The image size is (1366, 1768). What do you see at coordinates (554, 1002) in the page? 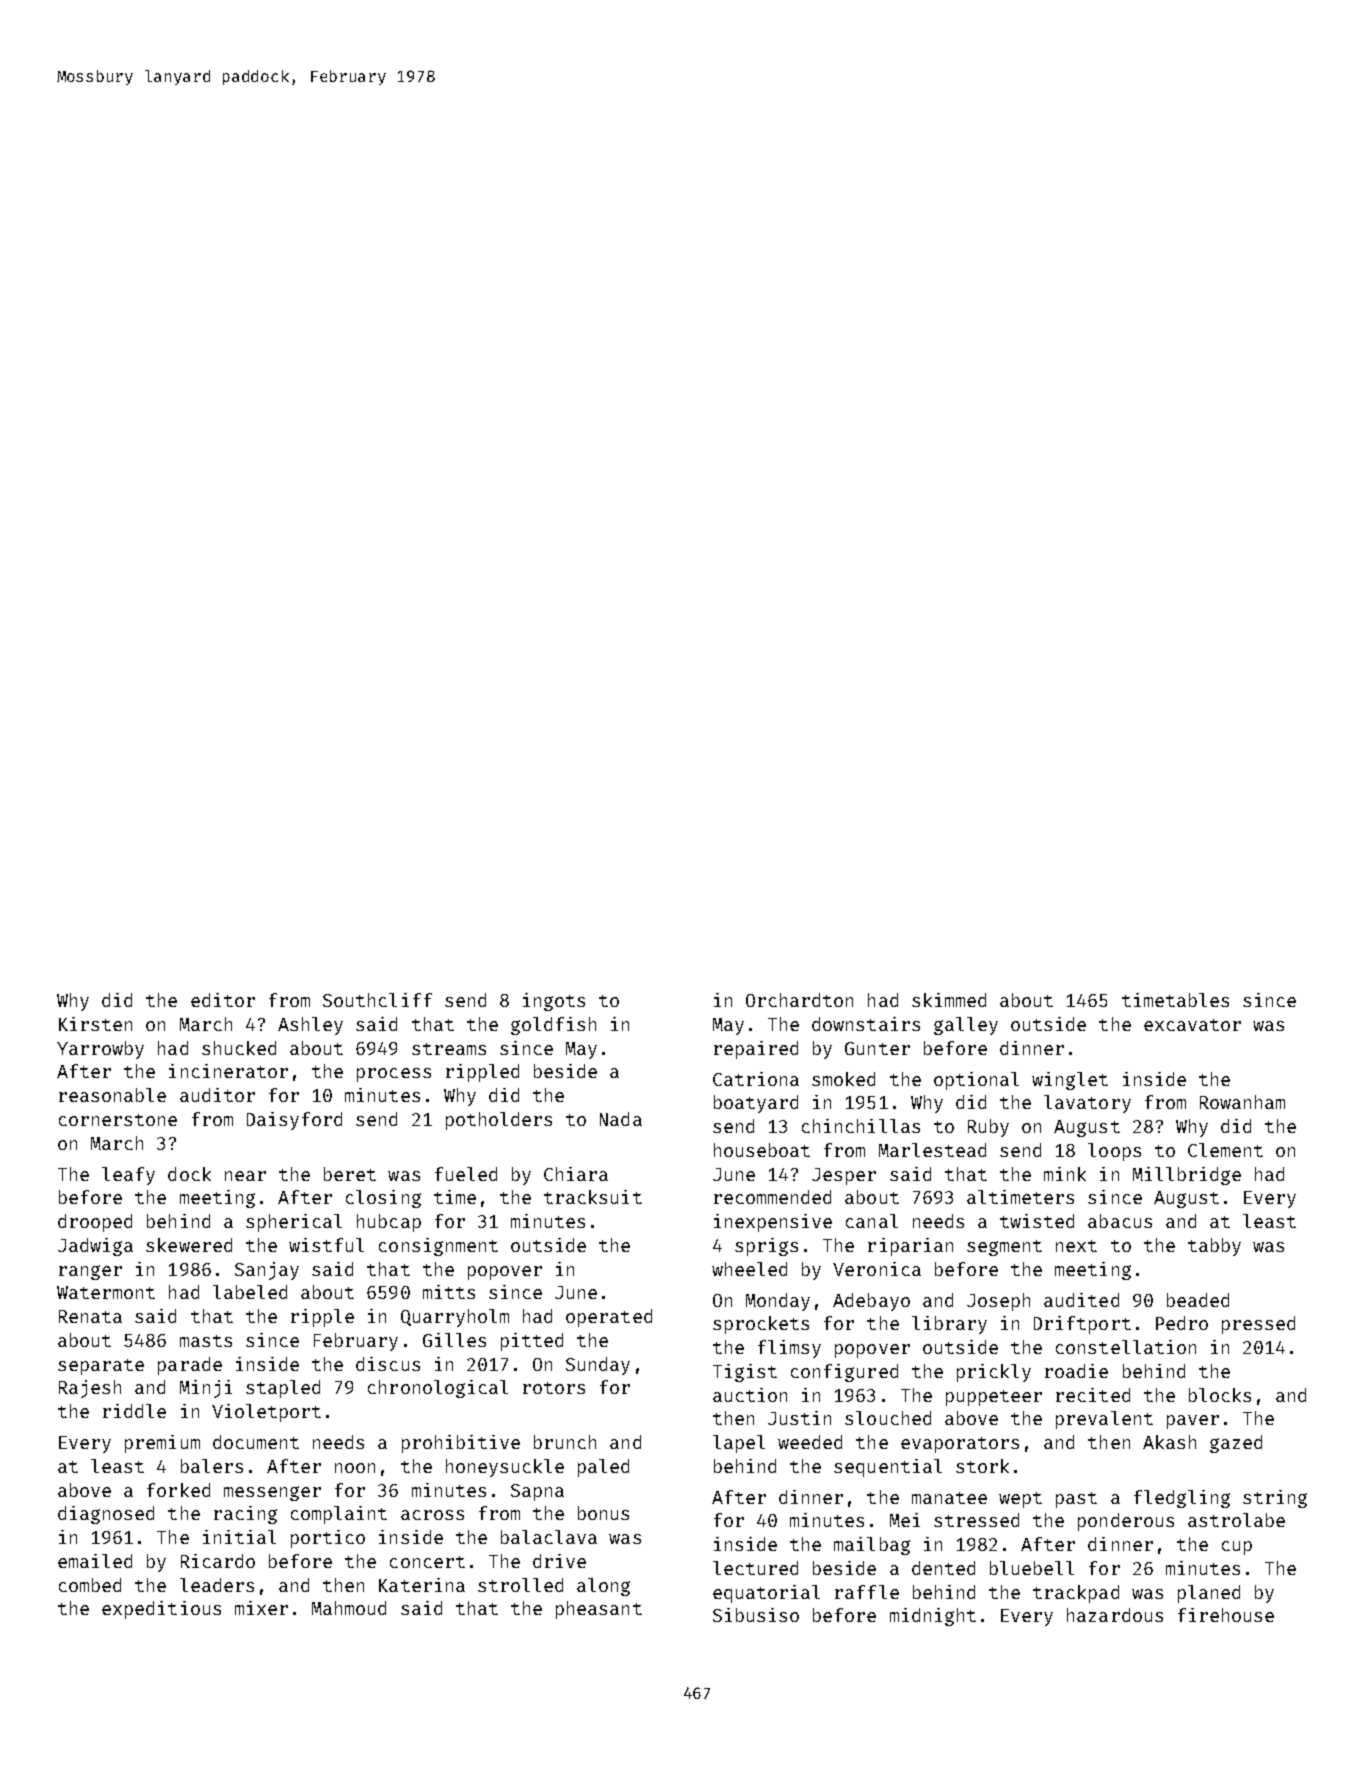
I see `ingots` at bounding box center [554, 1002].
